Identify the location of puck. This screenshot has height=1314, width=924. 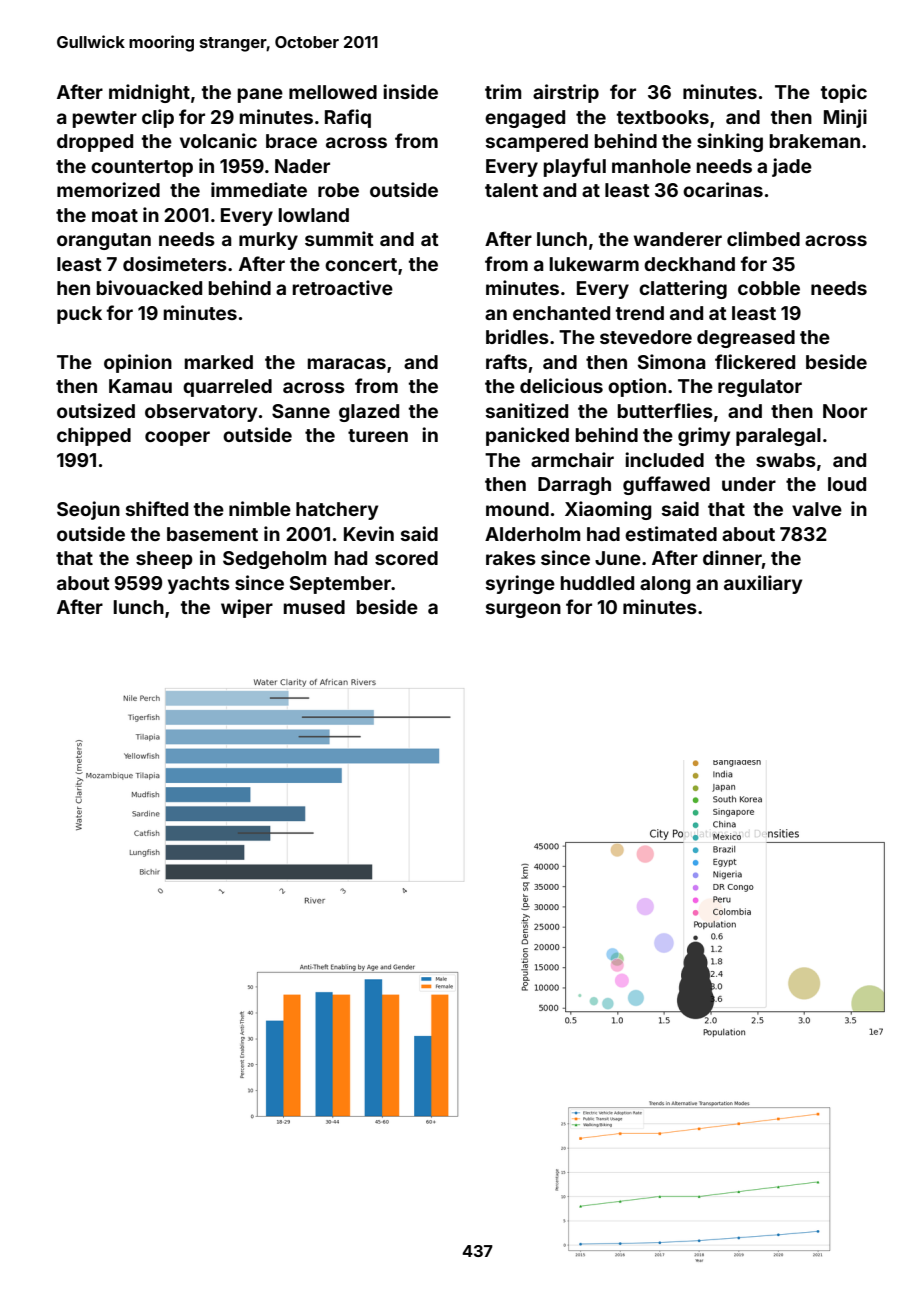
(79, 315).
